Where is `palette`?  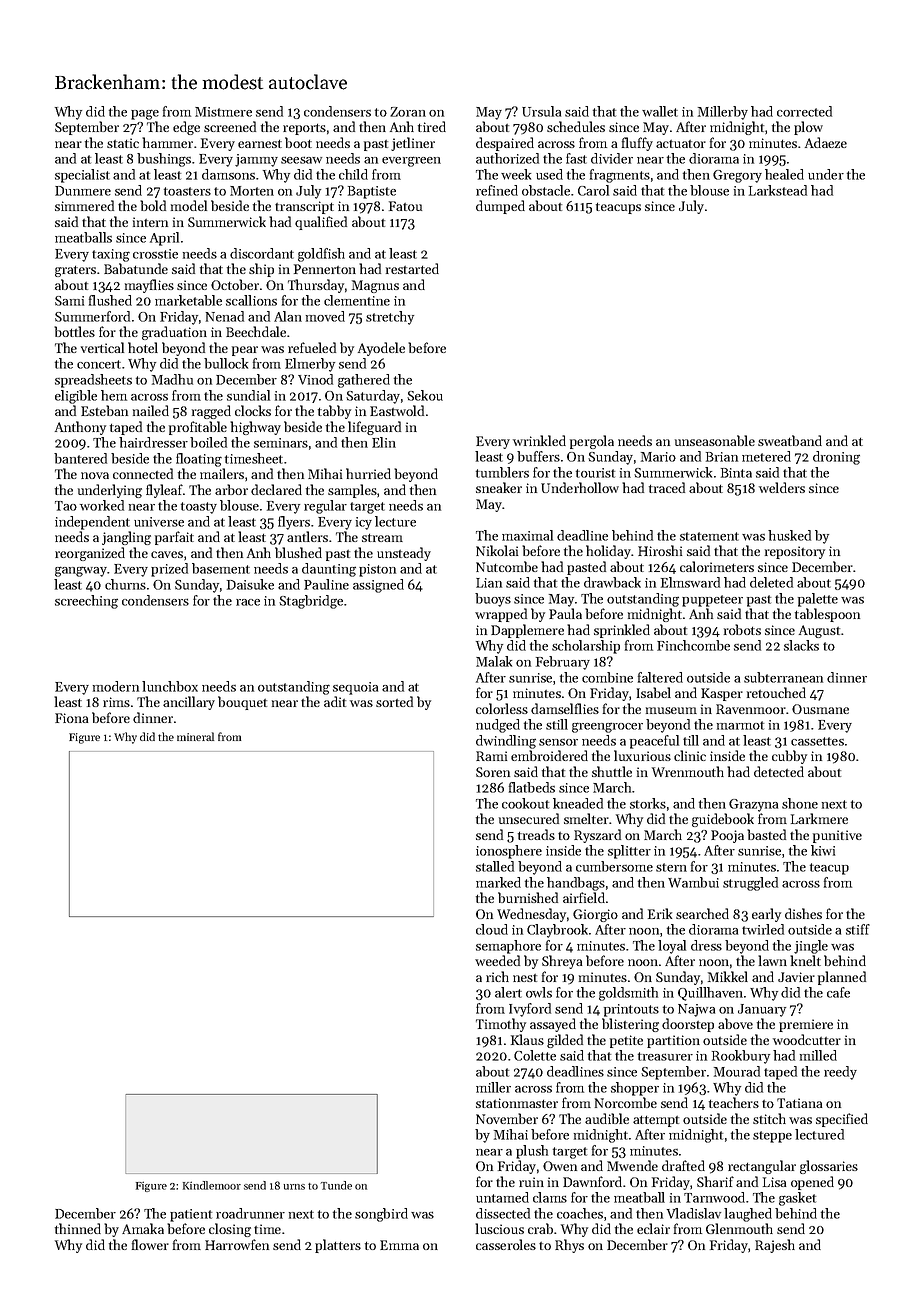 palette is located at coordinates (818, 600).
